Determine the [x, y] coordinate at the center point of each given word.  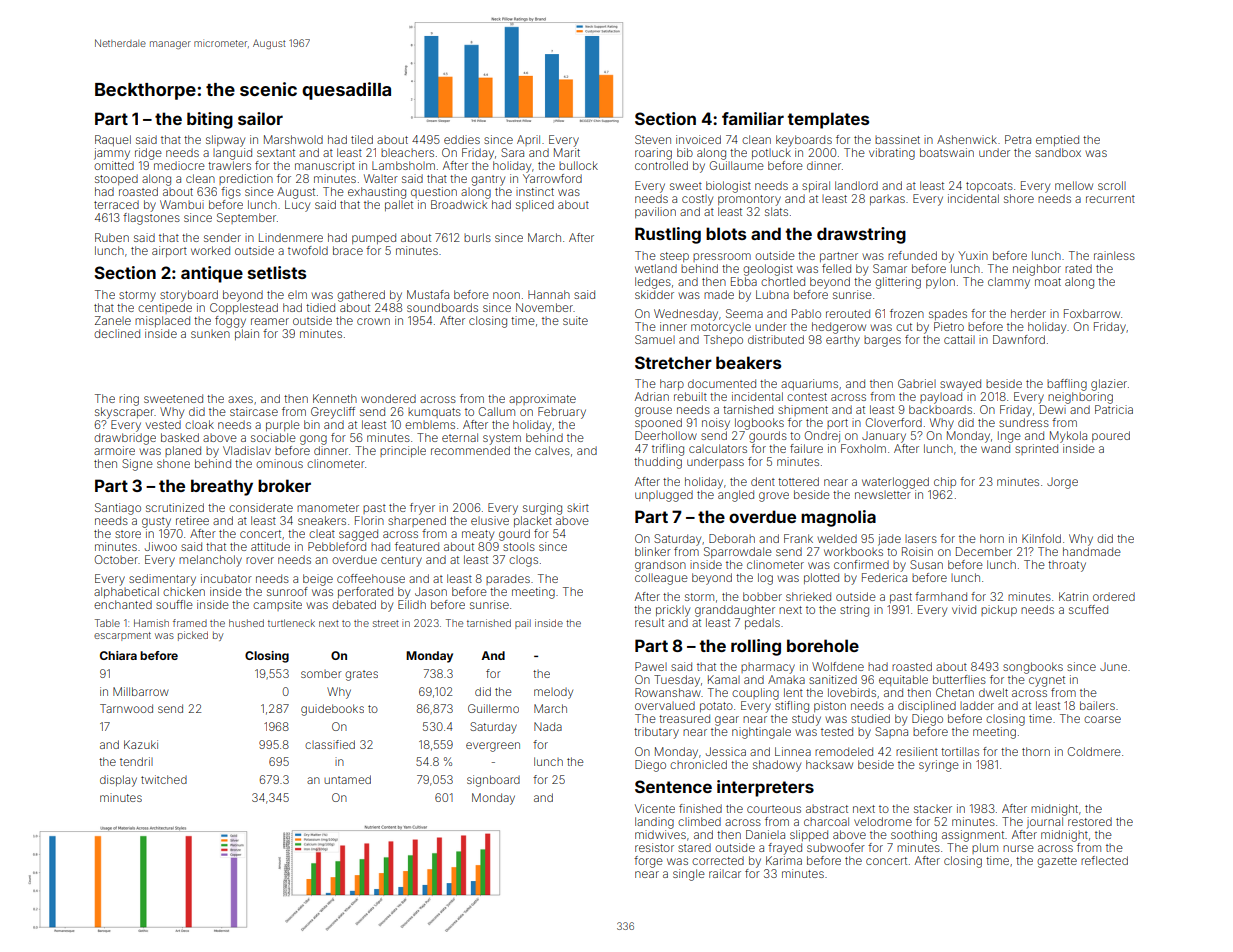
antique [212, 274]
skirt [578, 507]
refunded [912, 255]
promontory [749, 200]
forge [648, 862]
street [386, 623]
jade [889, 540]
